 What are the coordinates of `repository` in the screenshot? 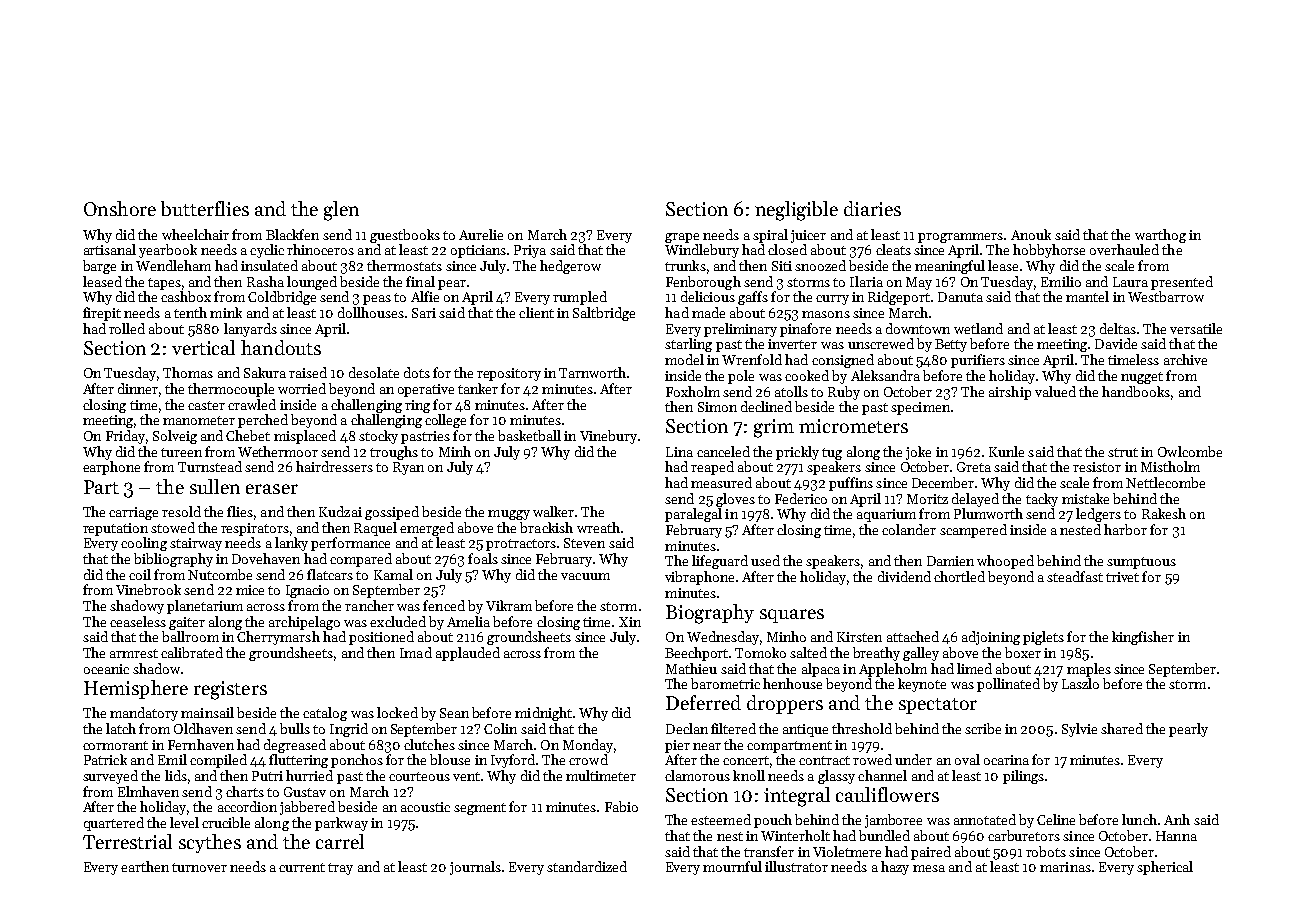 It's located at (509, 374).
